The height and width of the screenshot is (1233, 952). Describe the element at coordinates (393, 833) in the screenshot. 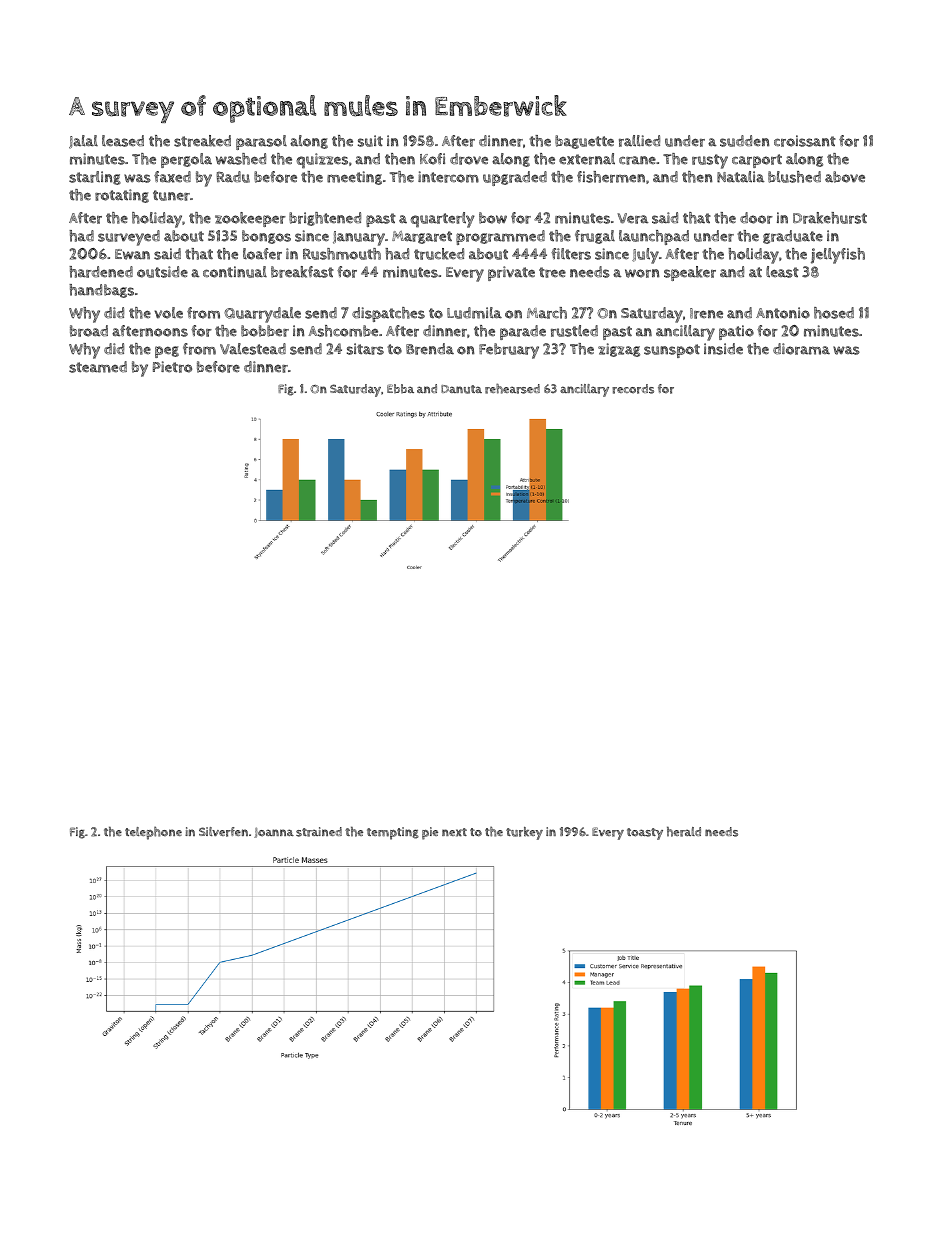

I see `tempting` at that location.
